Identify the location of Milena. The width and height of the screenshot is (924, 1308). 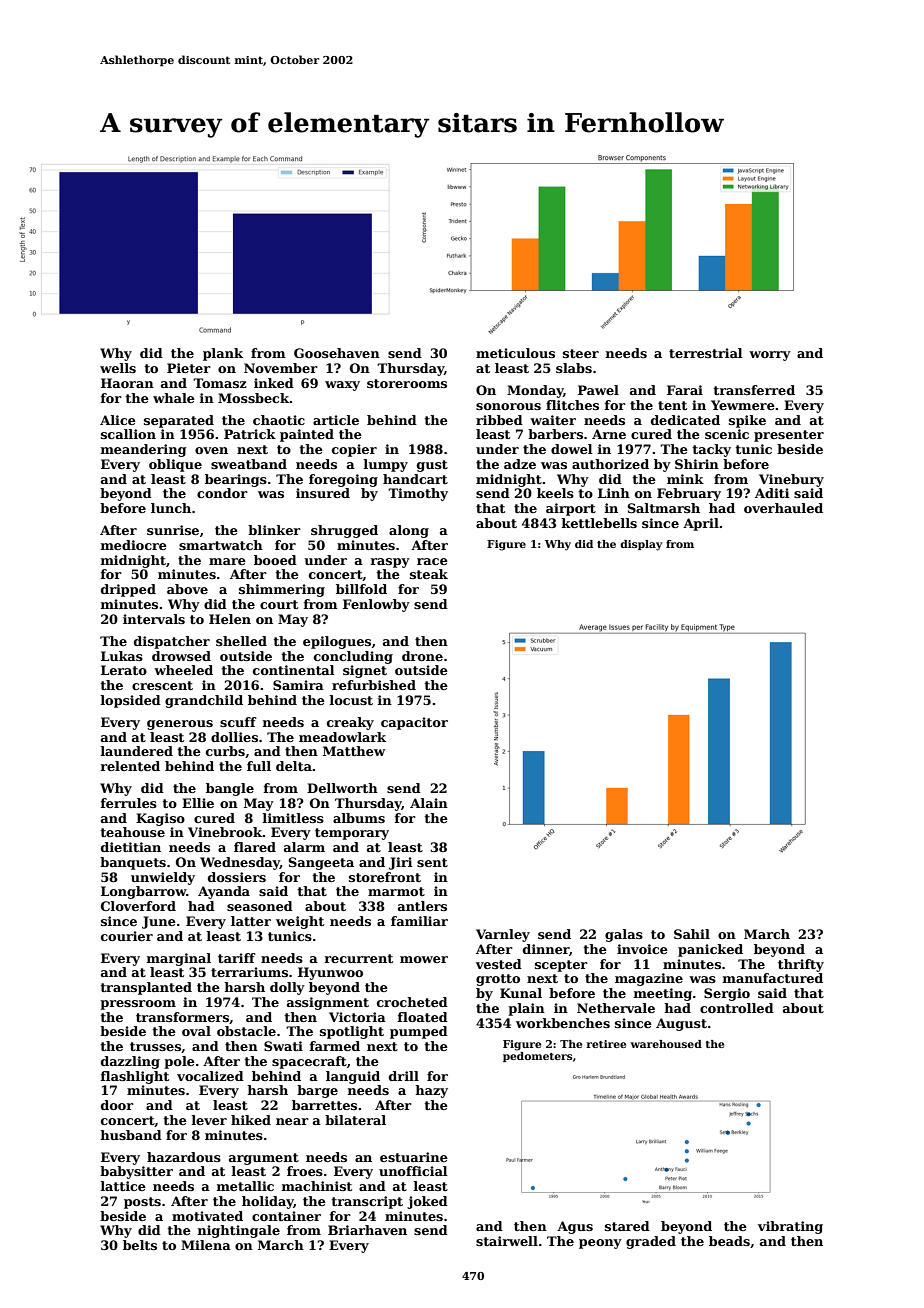
(206, 1245).
